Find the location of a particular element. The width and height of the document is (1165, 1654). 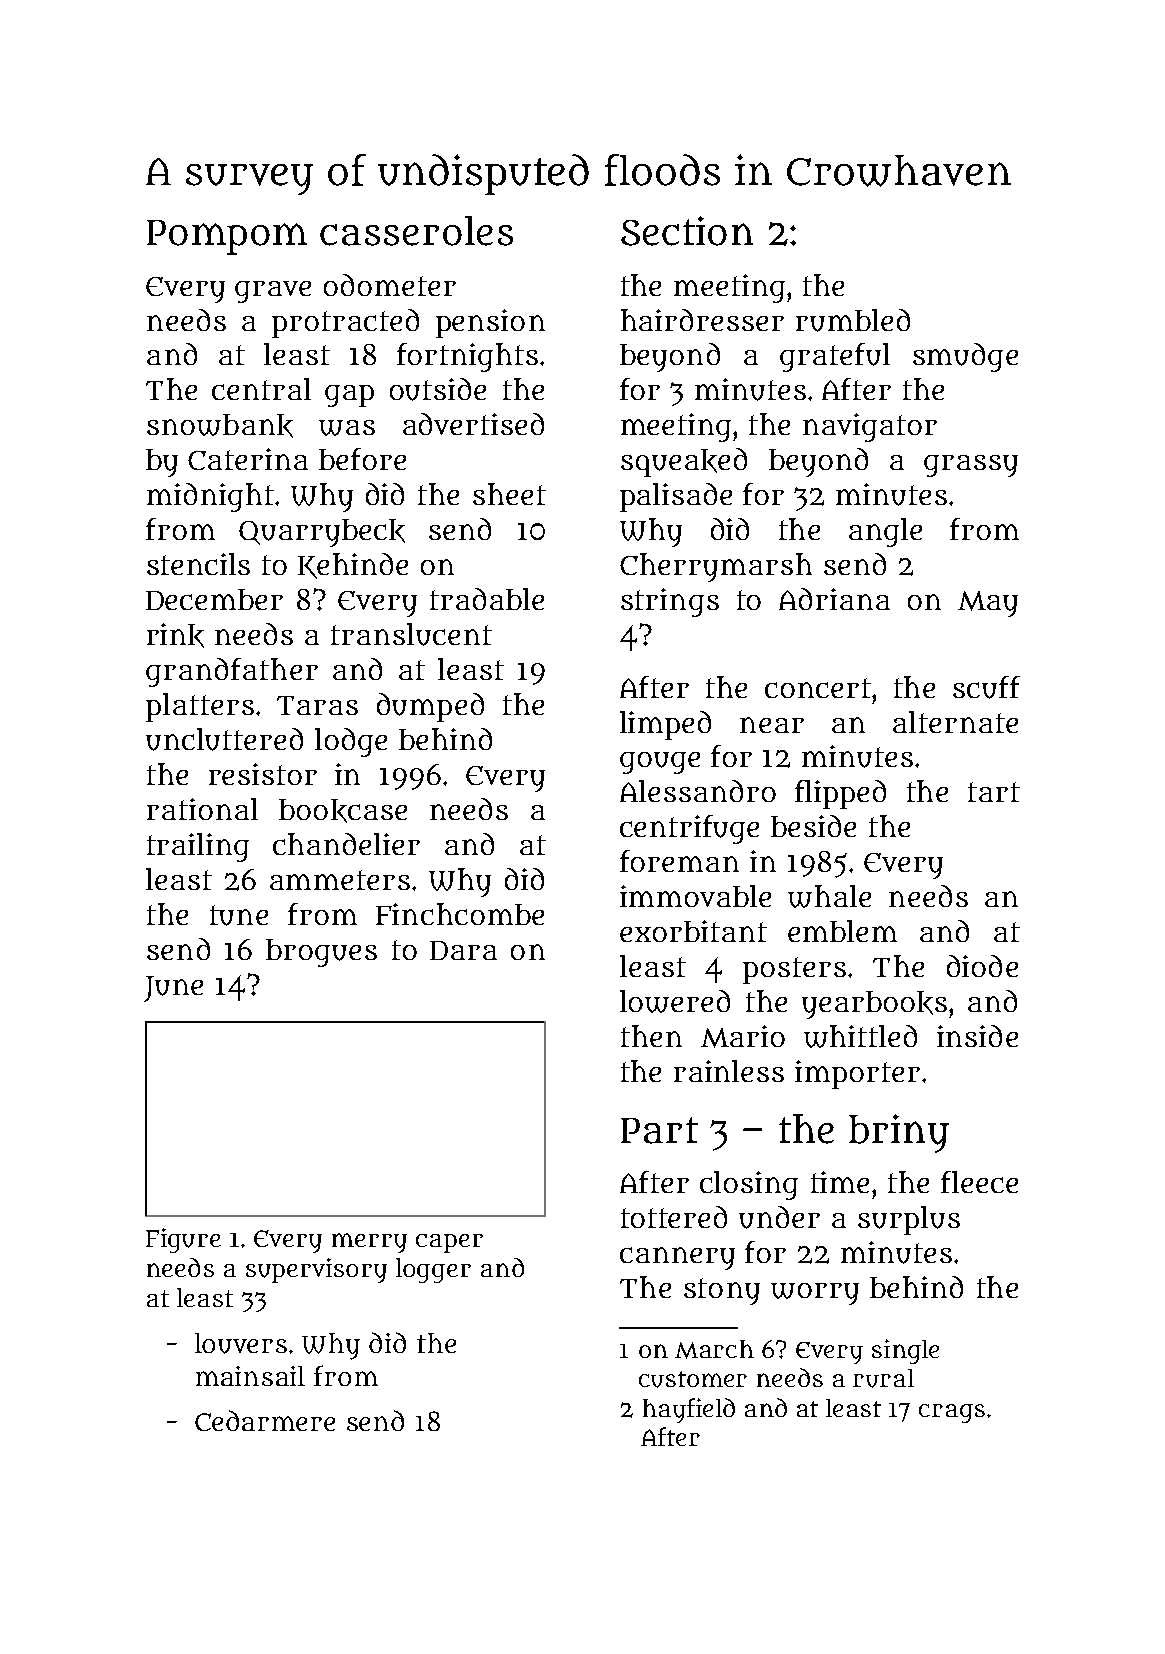

importer is located at coordinates (857, 1074).
